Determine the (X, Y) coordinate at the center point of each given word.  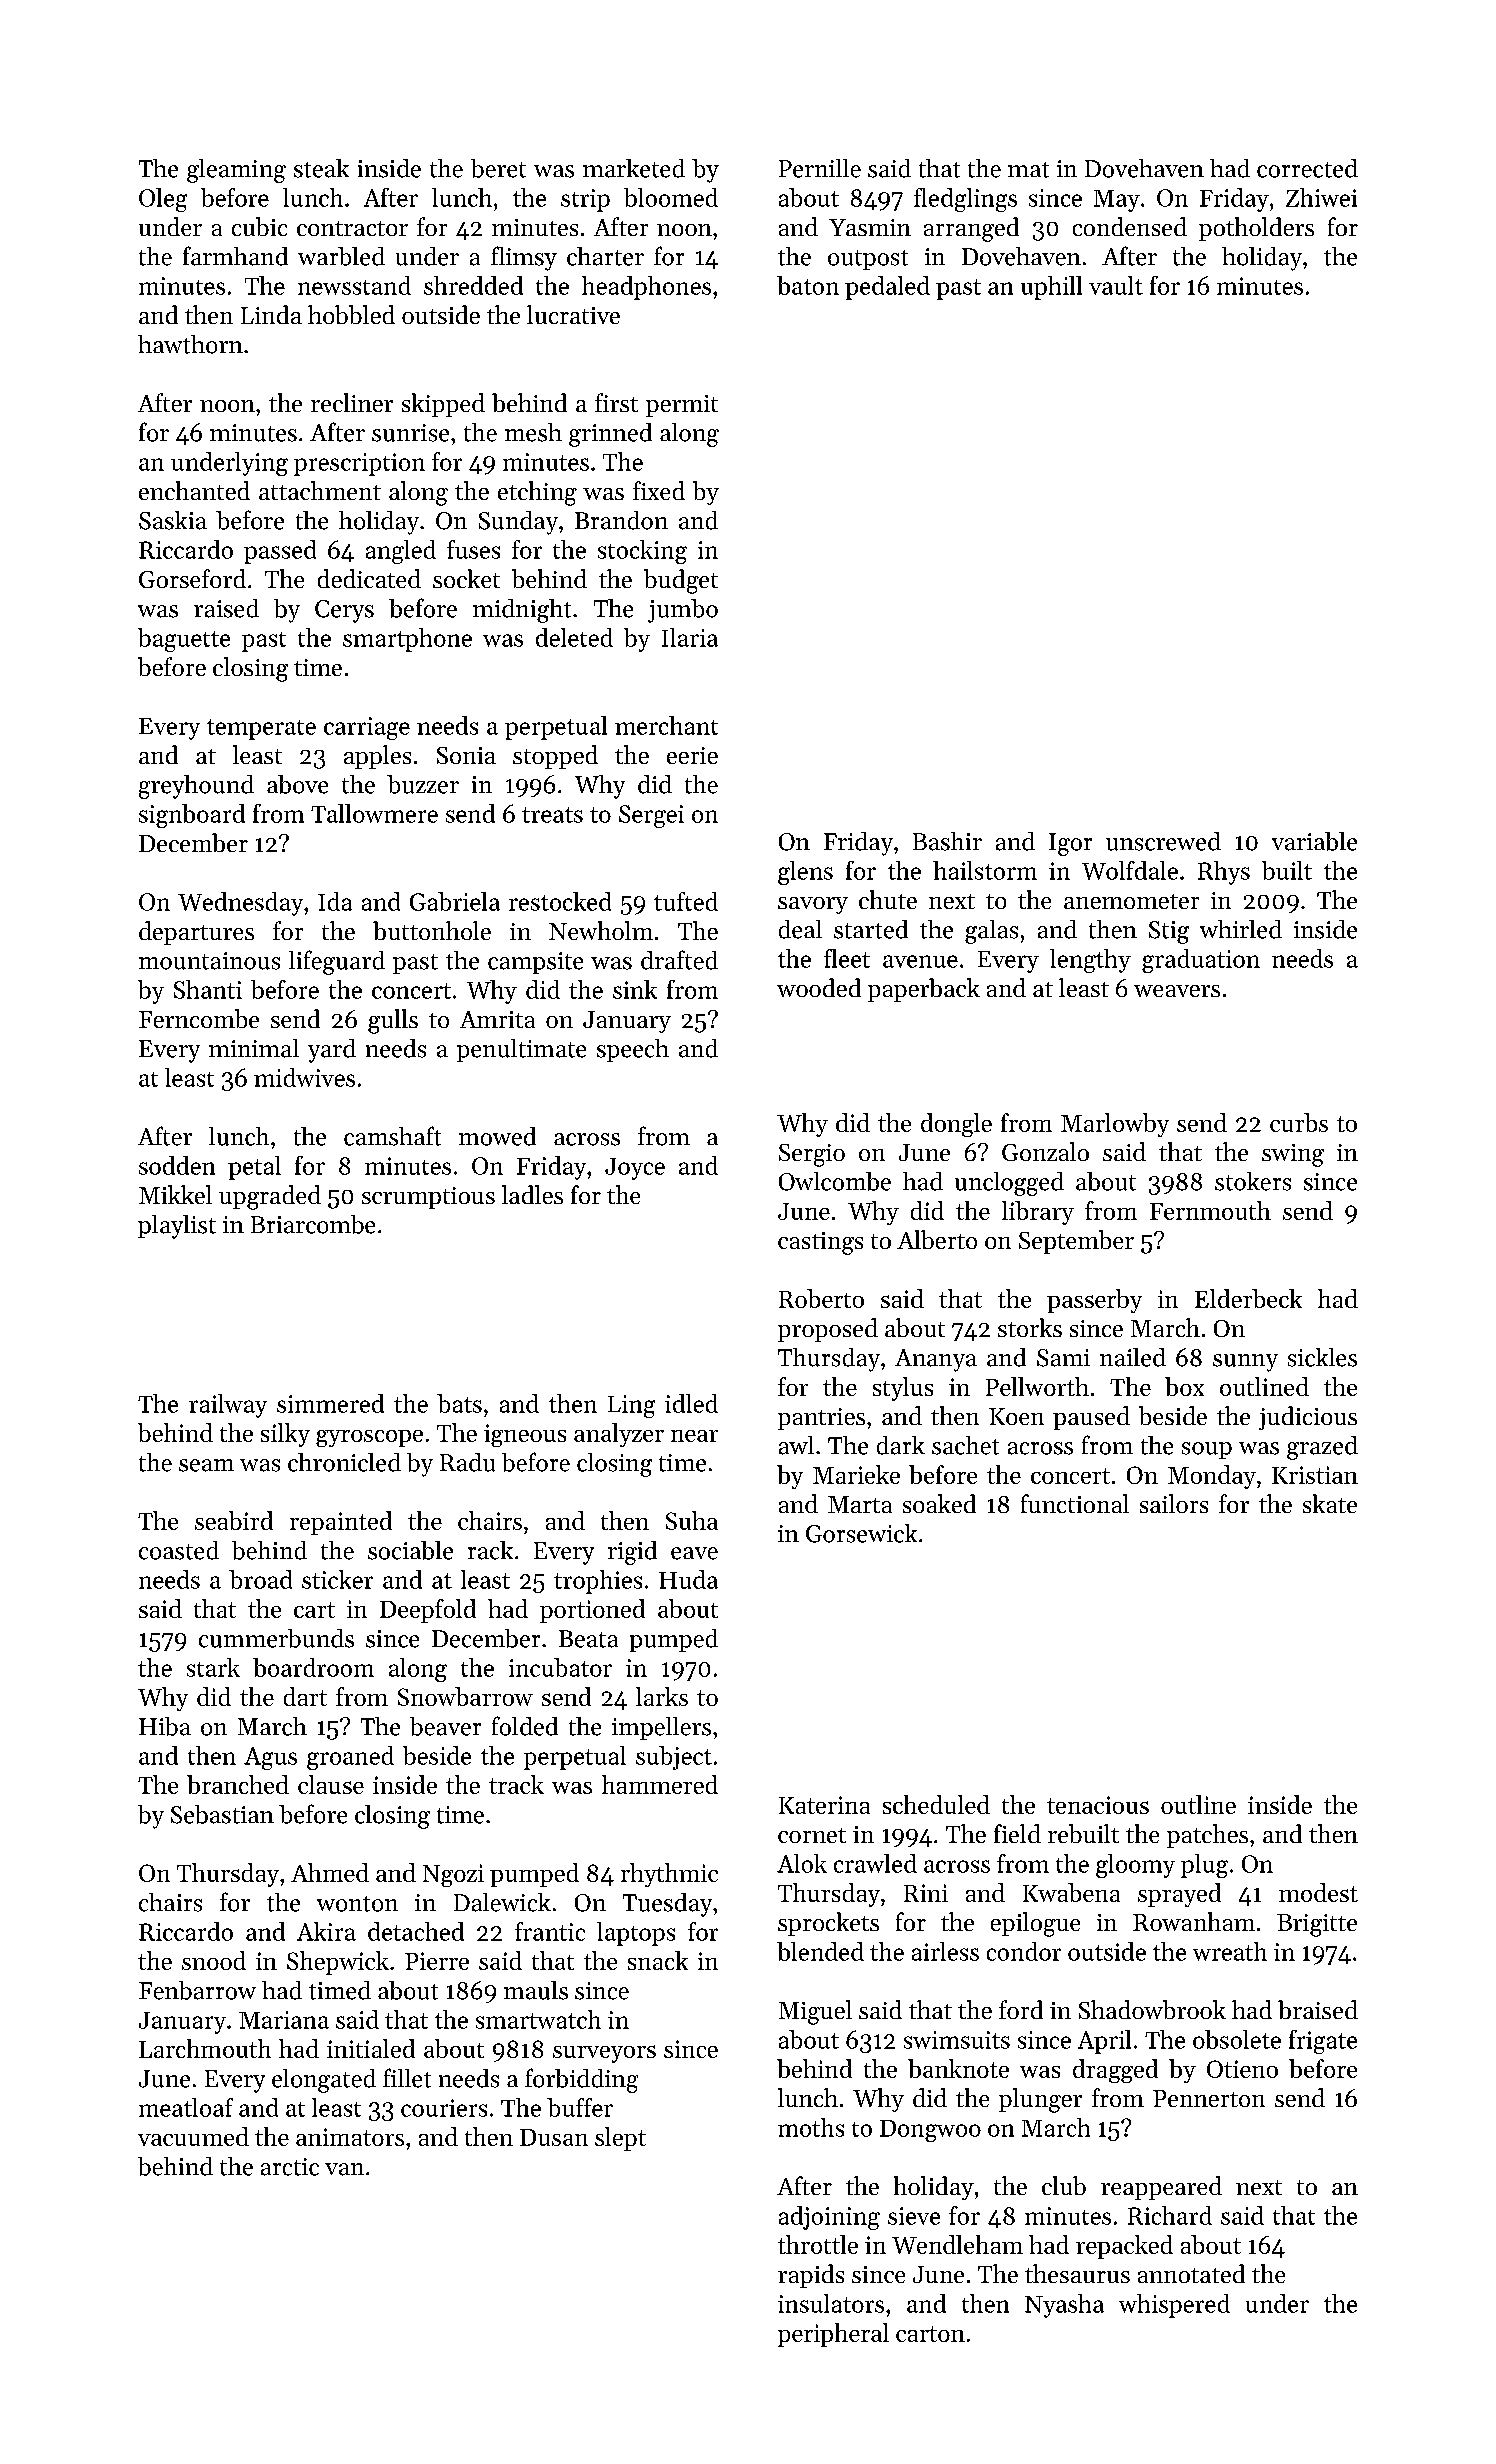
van (344, 2169)
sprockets (828, 1924)
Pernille (820, 168)
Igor (1070, 844)
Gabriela (455, 901)
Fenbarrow (197, 1990)
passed (280, 552)
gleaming (236, 171)
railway (228, 1406)
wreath (1230, 1951)
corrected (1307, 168)
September (1076, 1242)
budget (681, 581)
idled (691, 1403)
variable (1314, 841)
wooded (819, 987)
